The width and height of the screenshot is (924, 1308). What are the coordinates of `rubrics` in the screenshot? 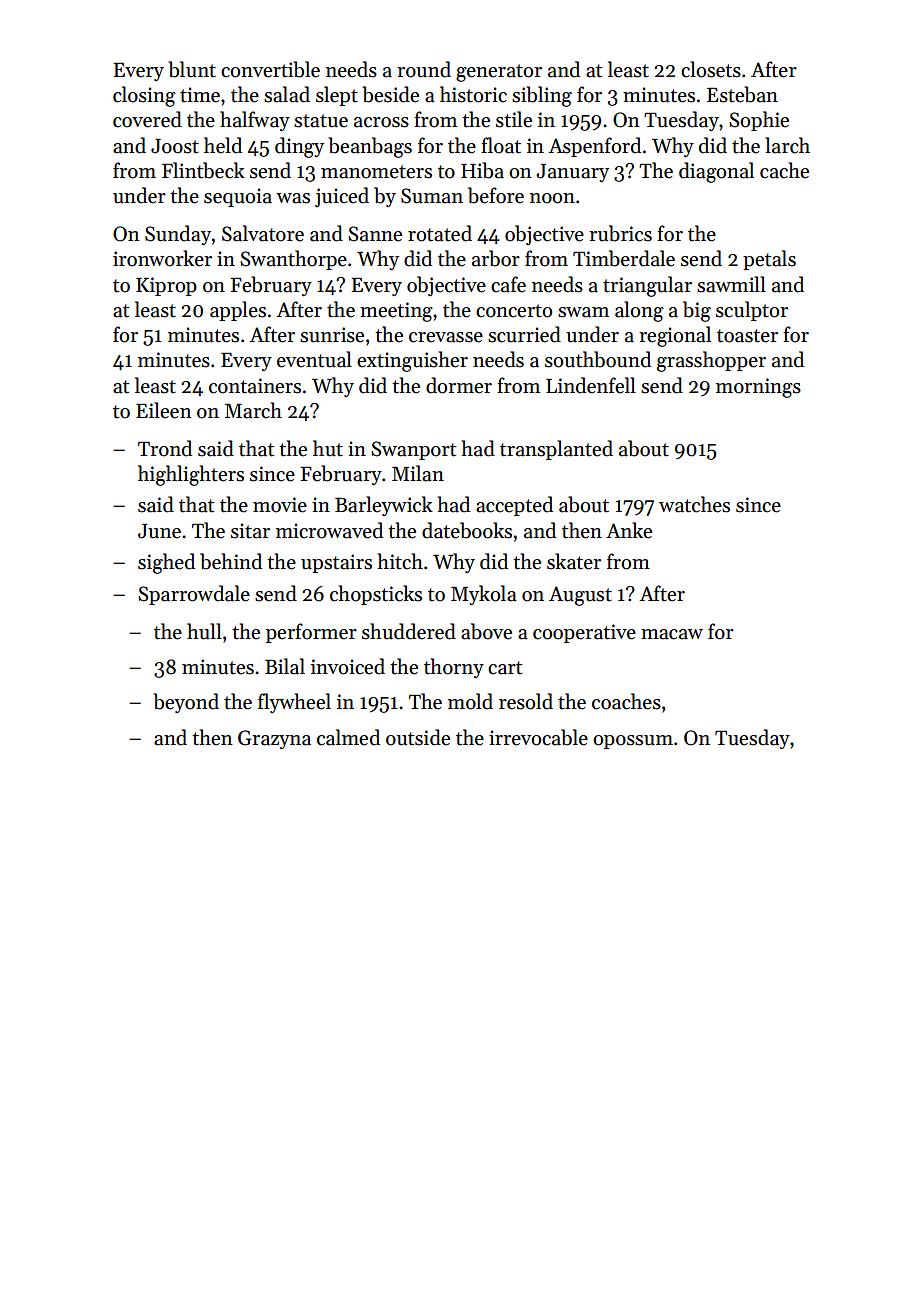 It's located at (620, 233).
